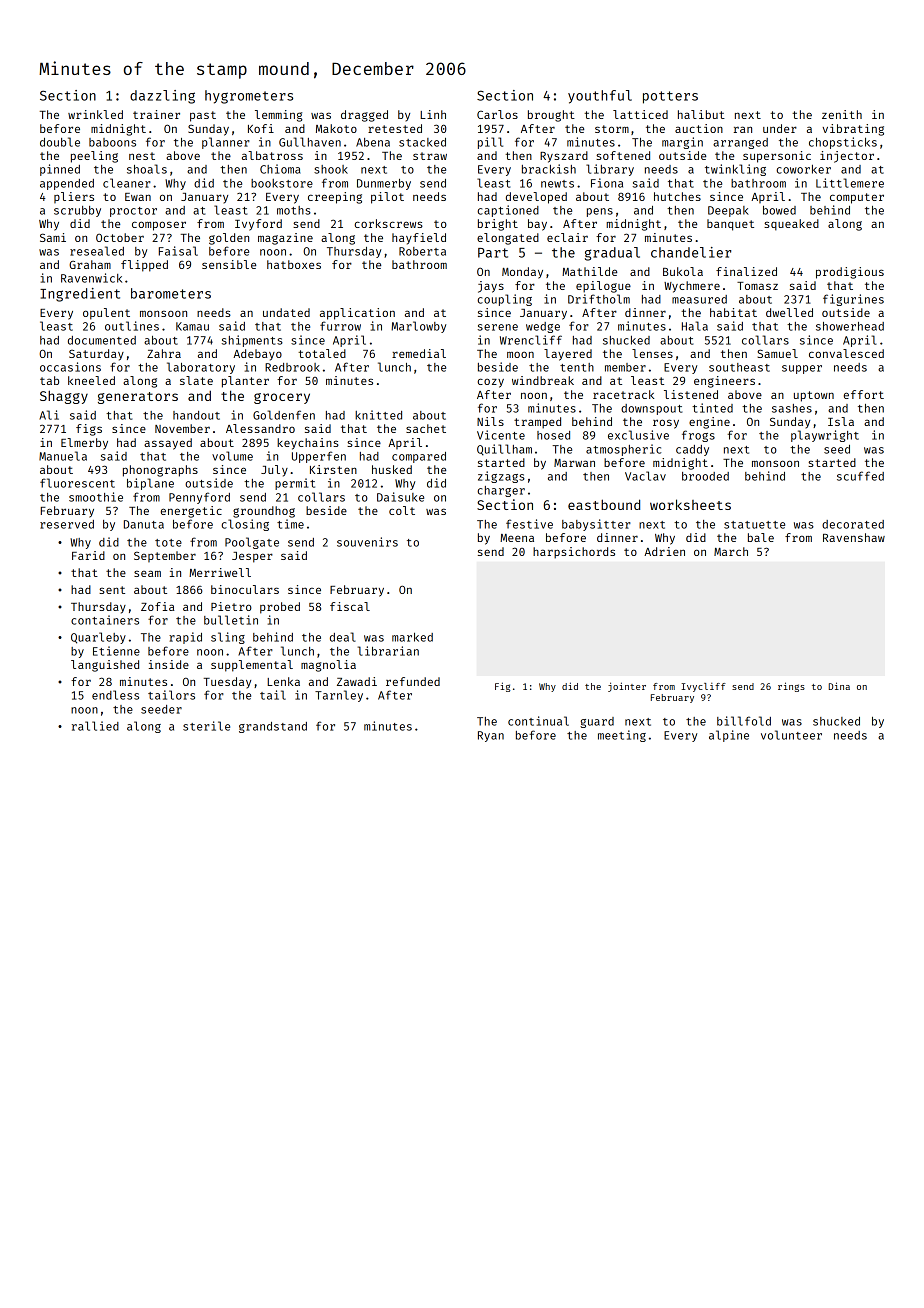  What do you see at coordinates (258, 225) in the document?
I see `Ivyford` at bounding box center [258, 225].
